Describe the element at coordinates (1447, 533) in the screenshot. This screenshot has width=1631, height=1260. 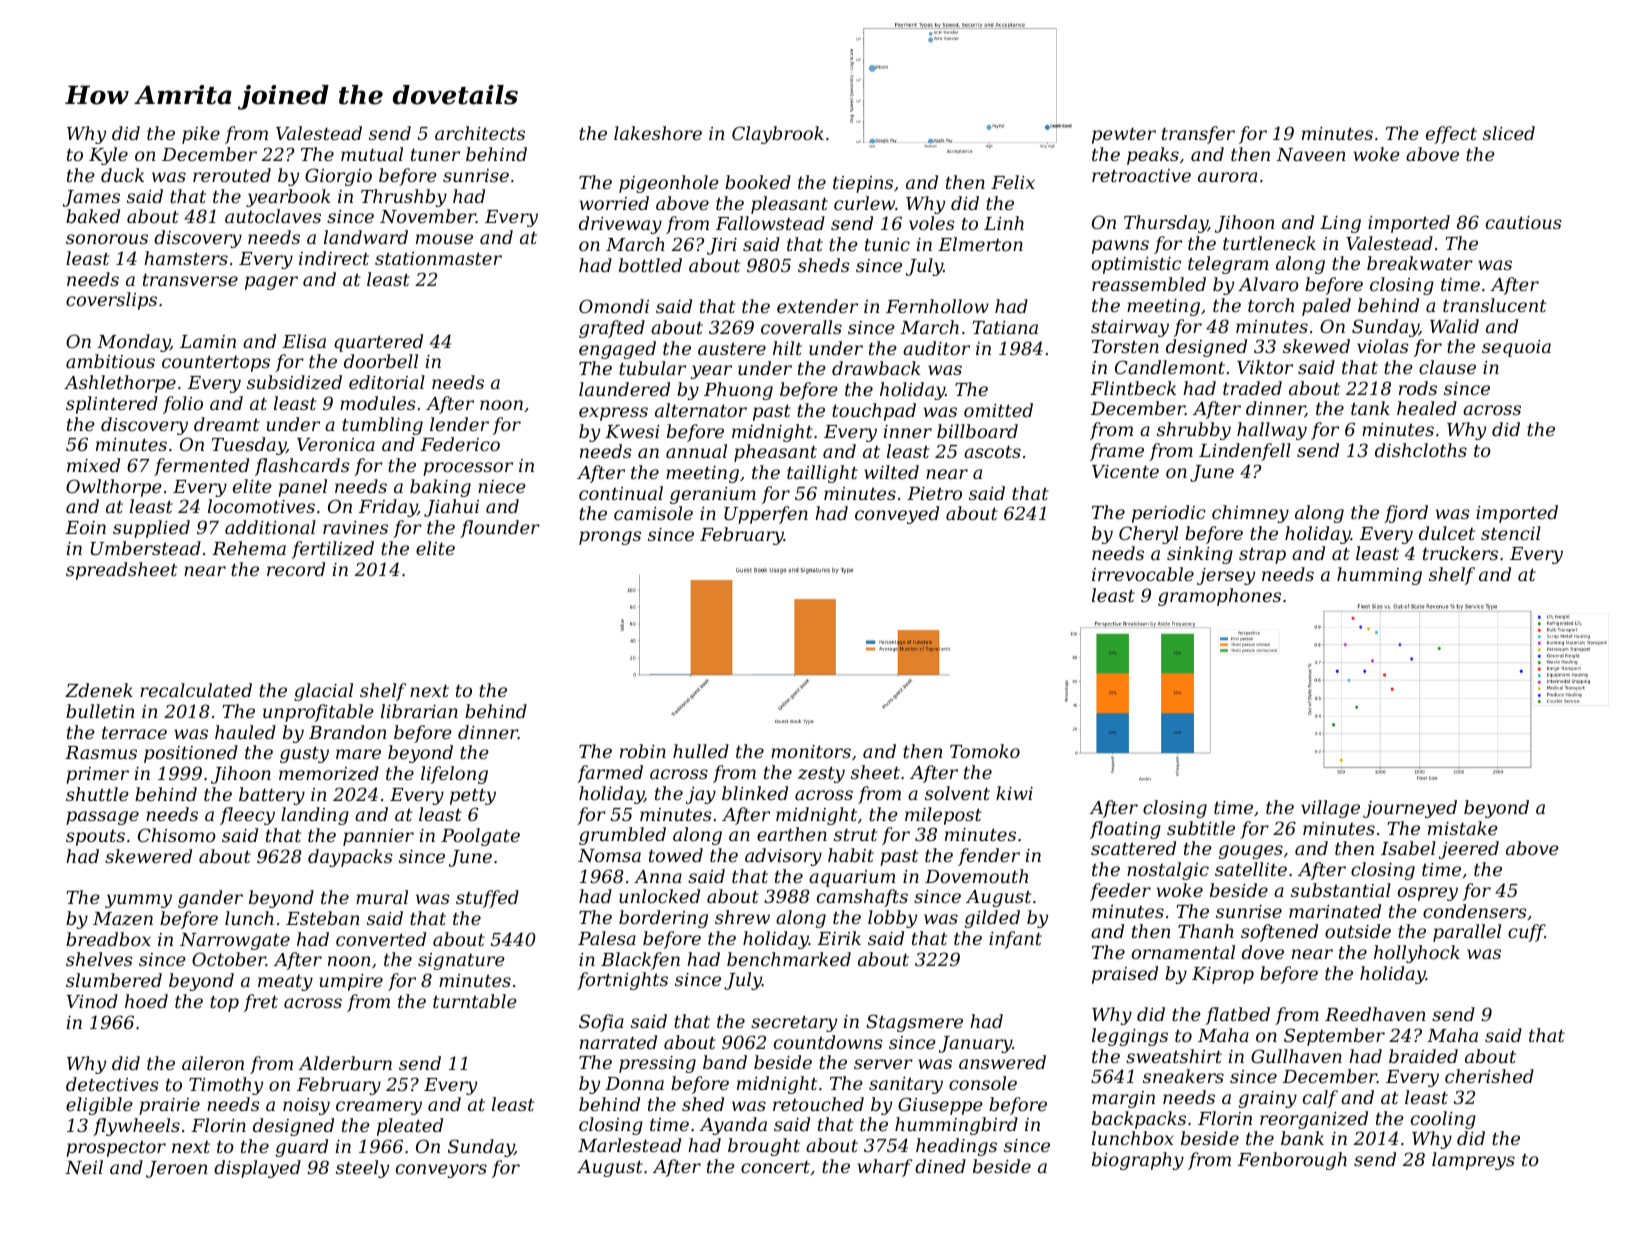
I see `dulcet` at that location.
